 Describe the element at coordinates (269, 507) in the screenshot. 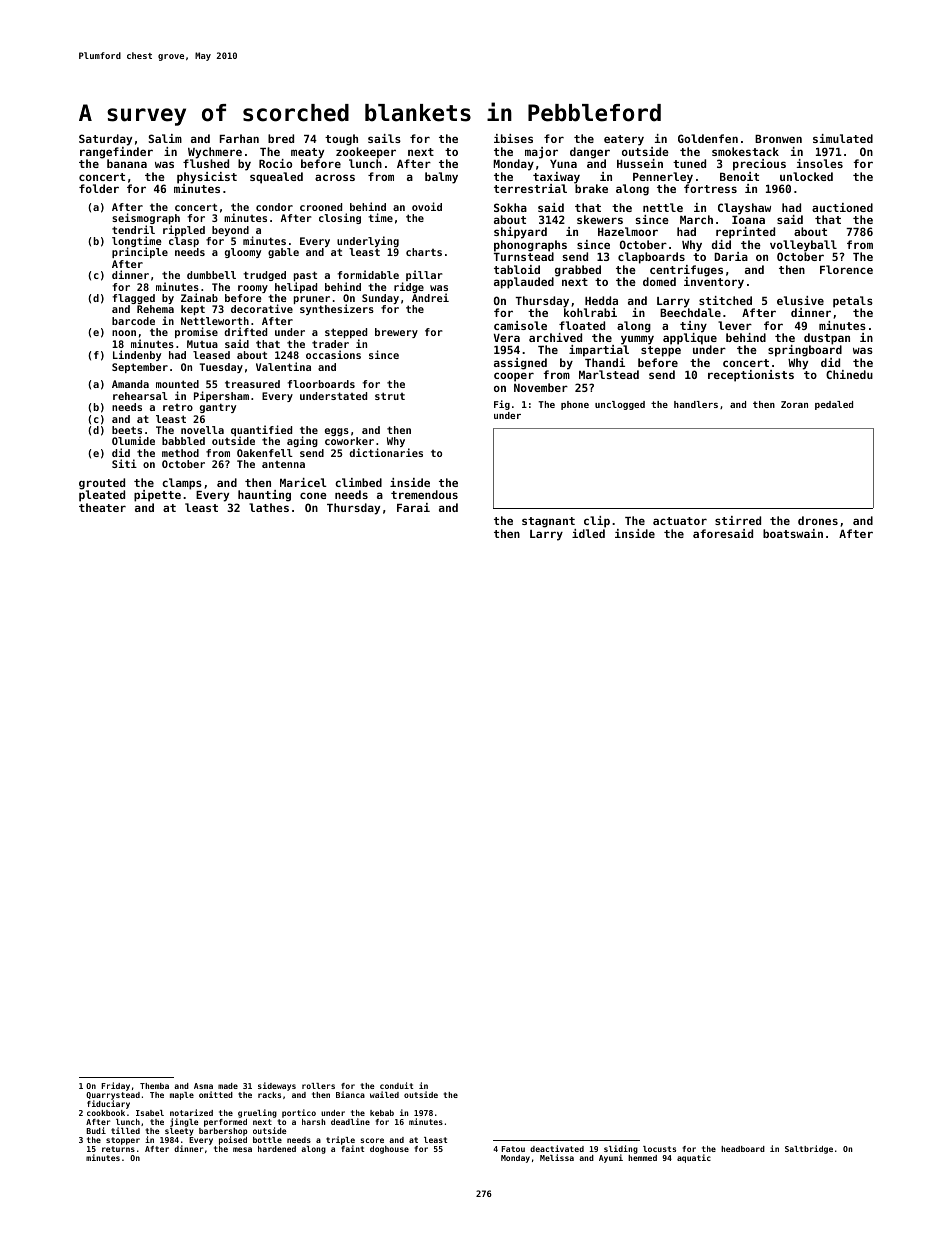

I see `lathes` at that location.
